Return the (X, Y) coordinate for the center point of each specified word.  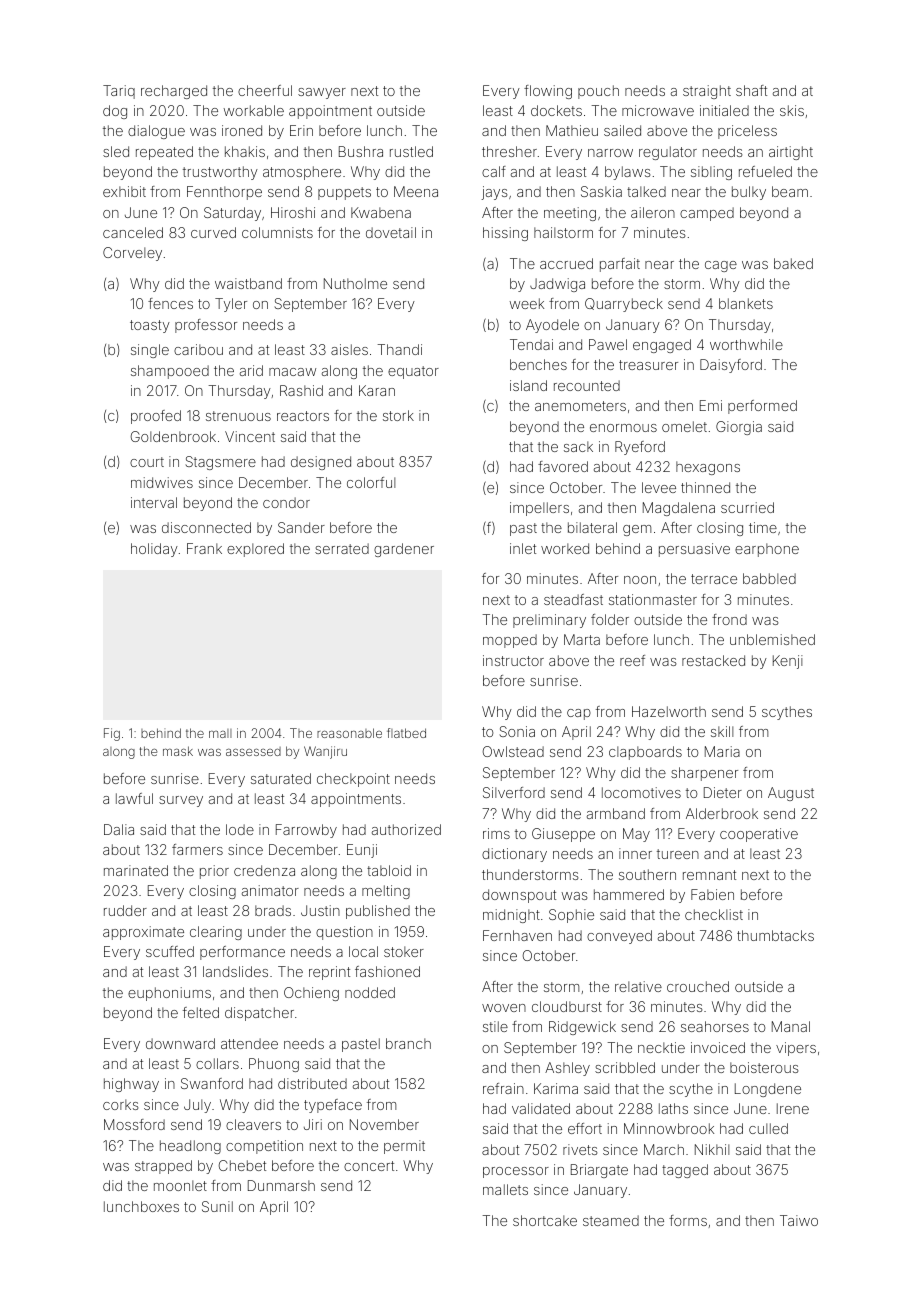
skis (792, 110)
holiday (154, 550)
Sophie (571, 916)
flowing (548, 92)
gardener (404, 550)
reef (632, 660)
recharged (174, 92)
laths (673, 1108)
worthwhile (746, 344)
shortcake (545, 1220)
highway (131, 1085)
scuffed (170, 951)
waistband (248, 283)
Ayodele (552, 326)
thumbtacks (775, 935)
